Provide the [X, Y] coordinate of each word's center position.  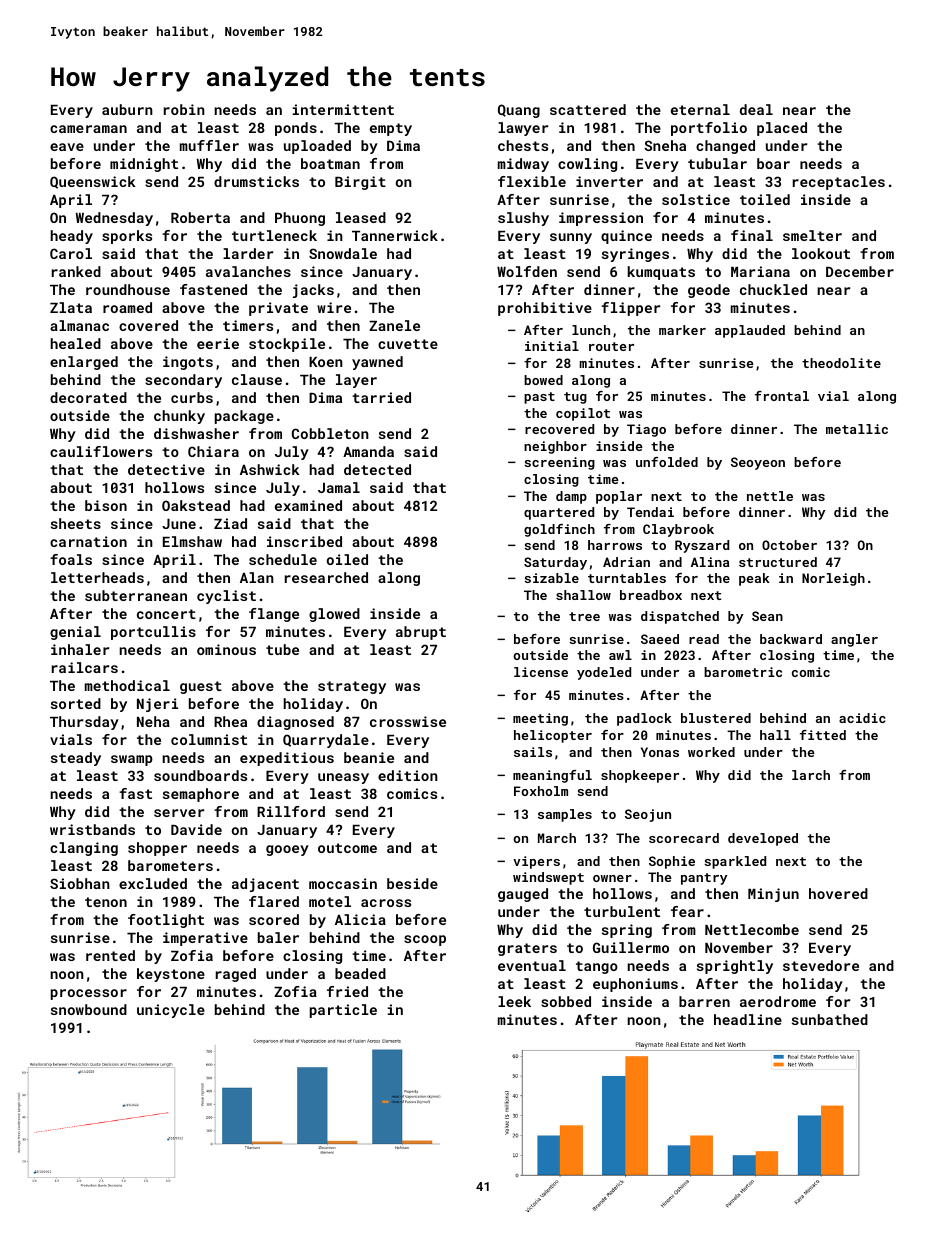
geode [709, 291]
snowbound [89, 1009]
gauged [523, 895]
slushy [523, 219]
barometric [743, 672]
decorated [88, 397]
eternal [700, 109]
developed [763, 839]
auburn [127, 109]
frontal [782, 396]
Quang [519, 111]
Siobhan [80, 883]
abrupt [421, 633]
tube [282, 649]
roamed [127, 307]
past [539, 398]
